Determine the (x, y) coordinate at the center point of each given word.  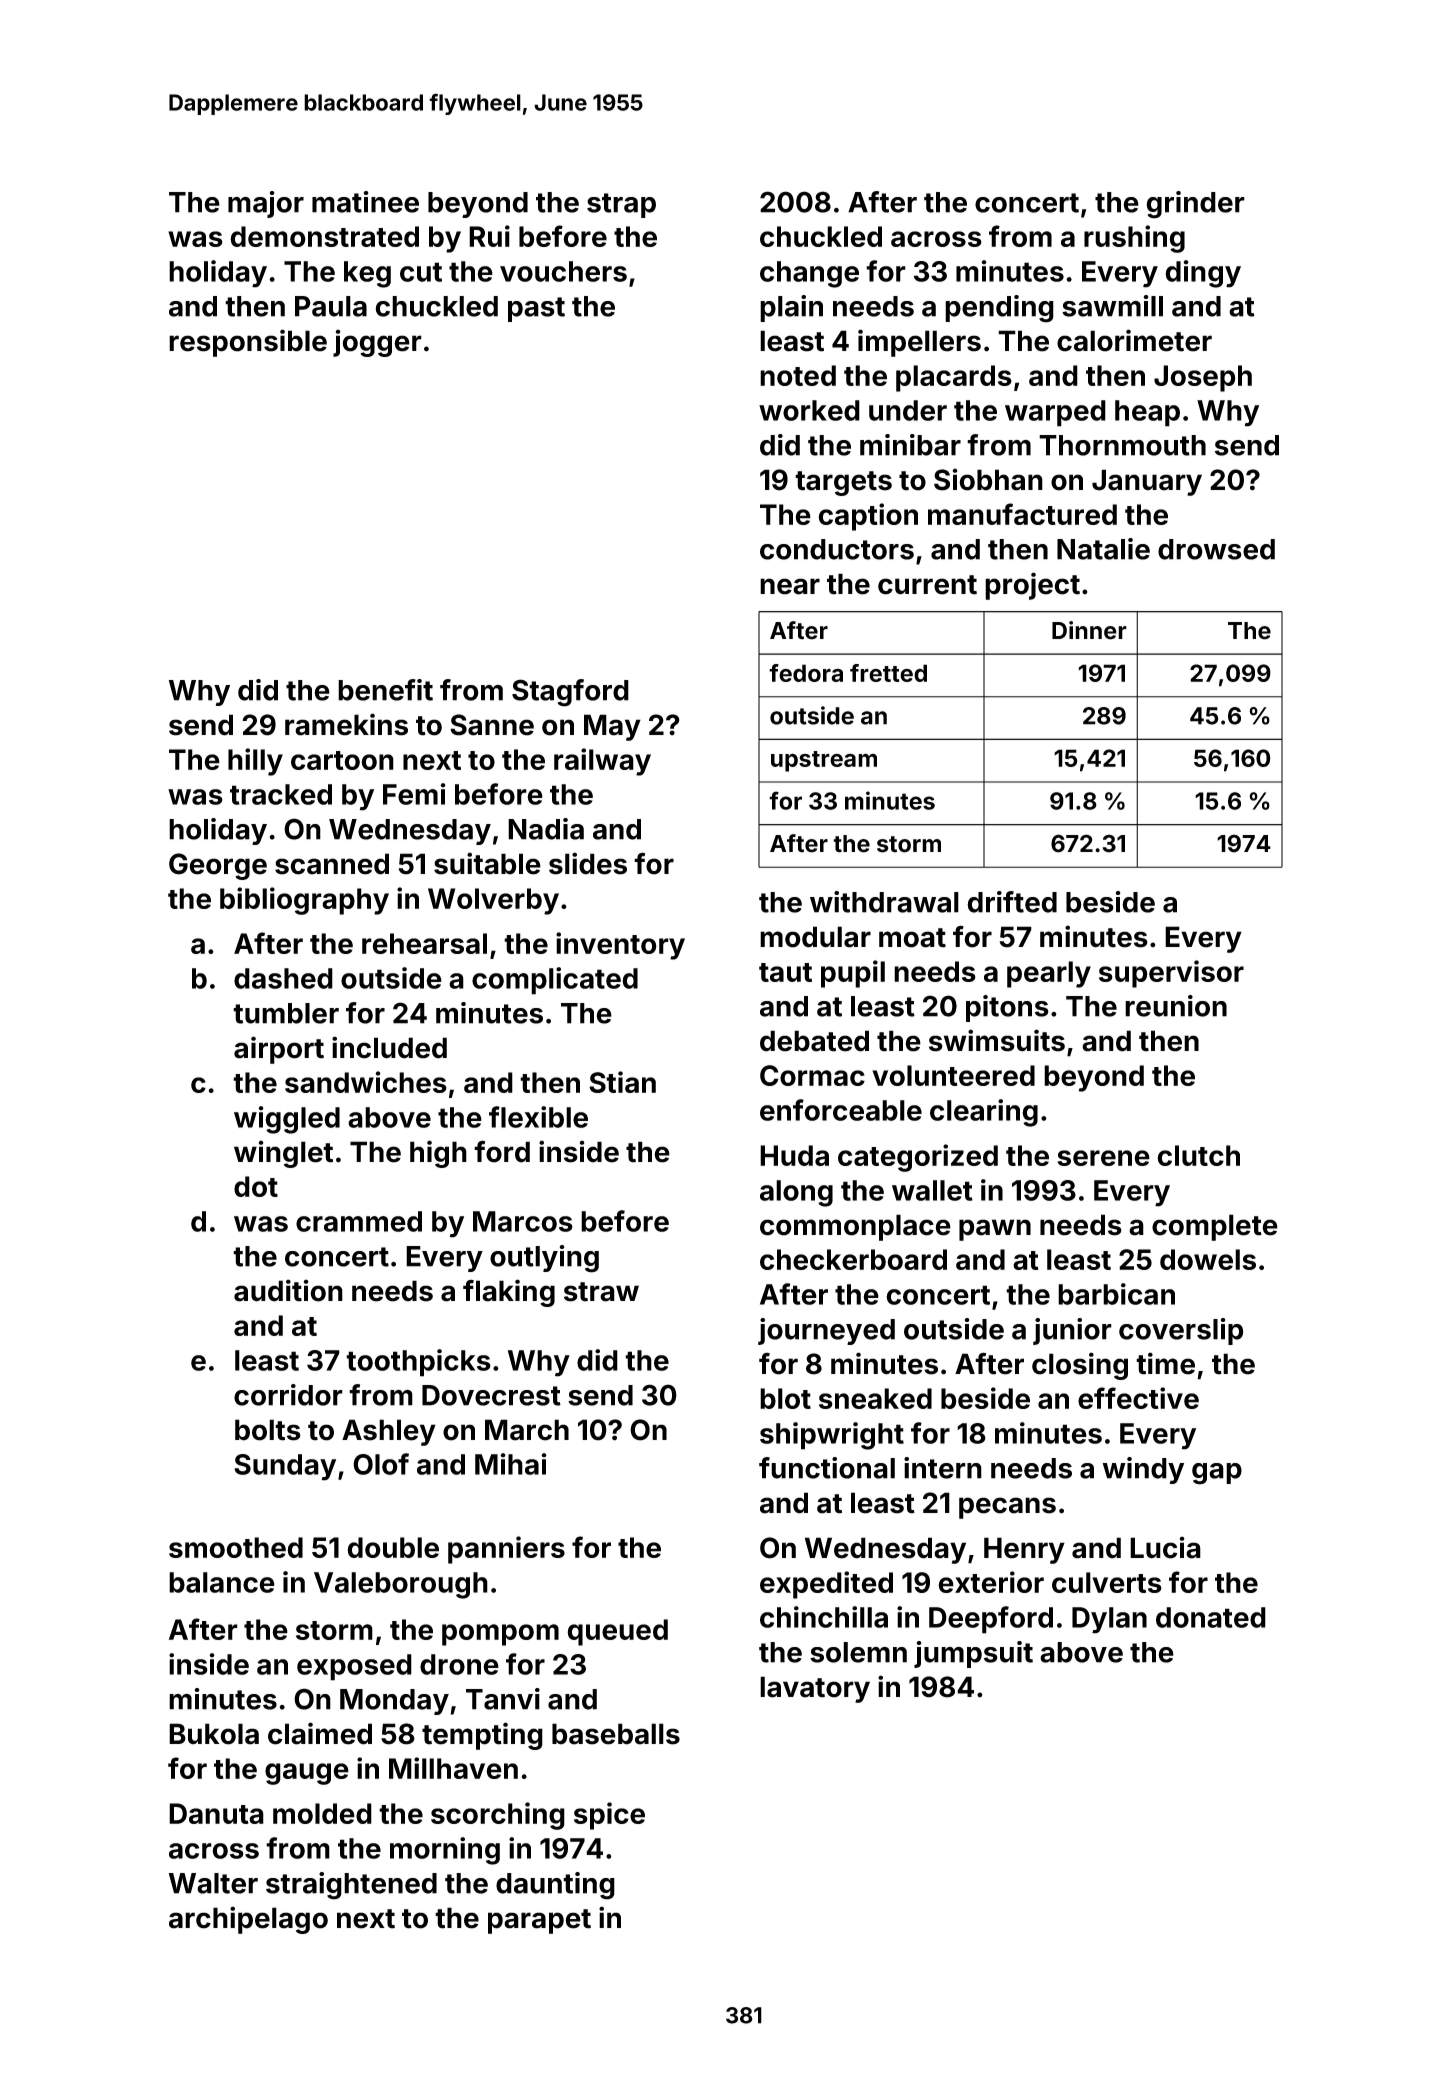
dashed (283, 978)
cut (421, 272)
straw (601, 1292)
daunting (555, 1886)
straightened (351, 1886)
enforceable (841, 1110)
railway (602, 762)
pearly (1049, 974)
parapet (539, 1921)
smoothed (236, 1547)
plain (791, 308)
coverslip (1181, 1331)
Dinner (1089, 630)
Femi (414, 794)
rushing (1134, 239)
